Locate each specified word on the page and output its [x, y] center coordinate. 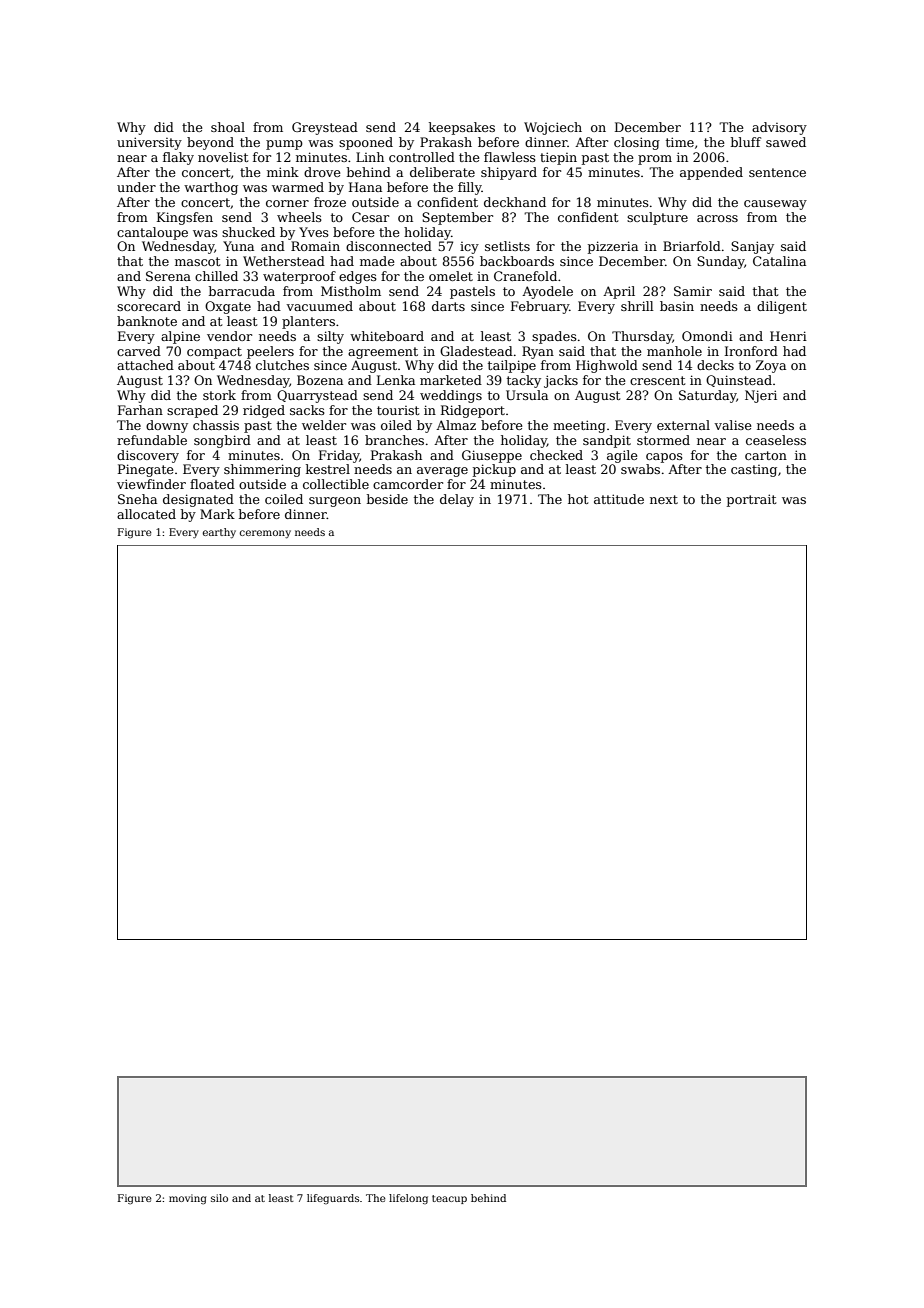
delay [457, 500]
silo [219, 1198]
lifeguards [333, 1199]
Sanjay [752, 247]
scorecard [149, 306]
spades [554, 337]
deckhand [515, 202]
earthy [219, 533]
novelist [223, 157]
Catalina [779, 261]
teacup [449, 1199]
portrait [751, 500]
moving [188, 1199]
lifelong [408, 1199]
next [664, 499]
